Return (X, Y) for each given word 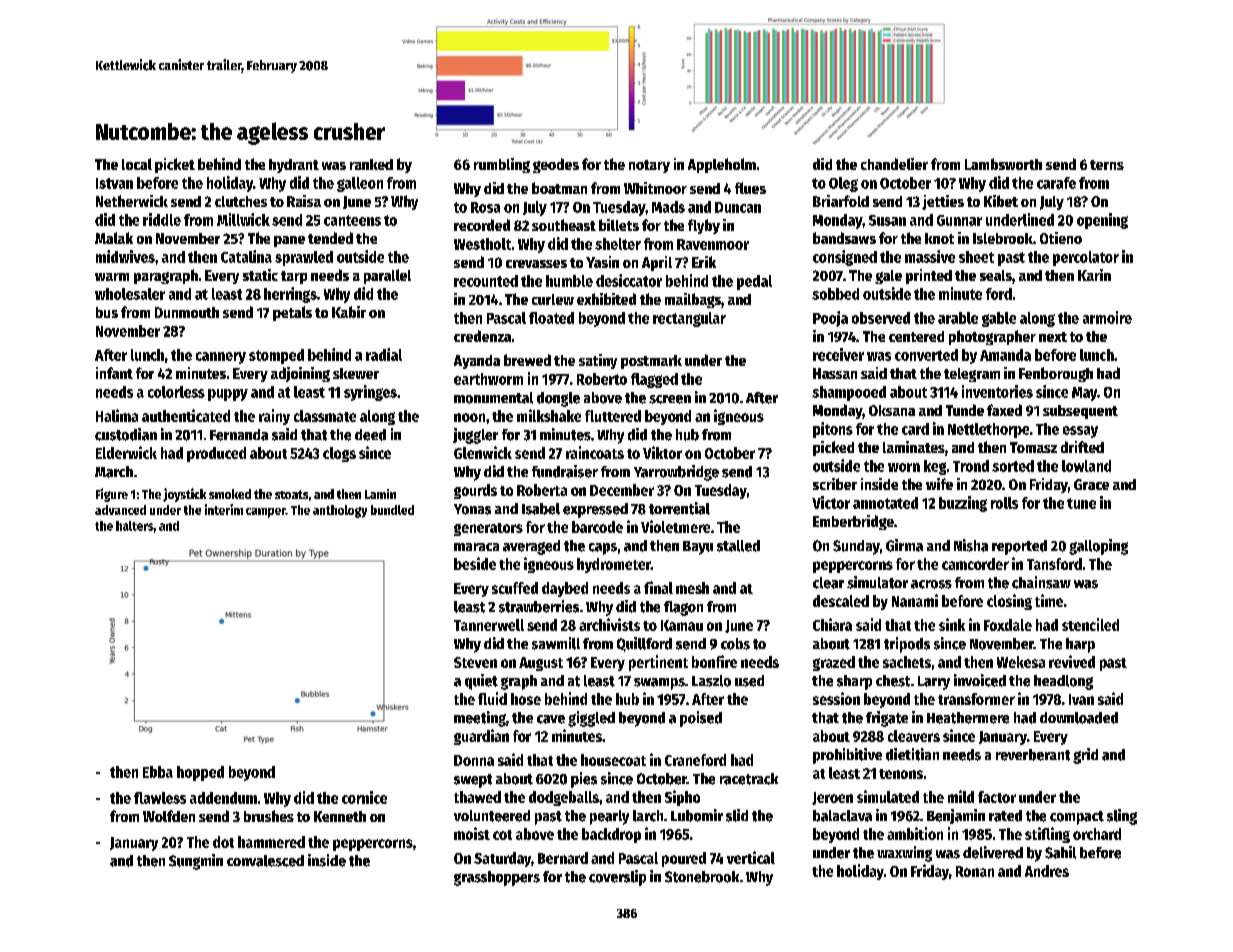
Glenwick (483, 452)
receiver (838, 354)
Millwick (243, 219)
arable (958, 318)
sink (952, 624)
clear (828, 583)
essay (1080, 432)
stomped (276, 356)
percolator (1086, 258)
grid (1085, 756)
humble (569, 281)
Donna (474, 760)
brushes (269, 816)
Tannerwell (489, 625)
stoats (291, 494)
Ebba (158, 772)
